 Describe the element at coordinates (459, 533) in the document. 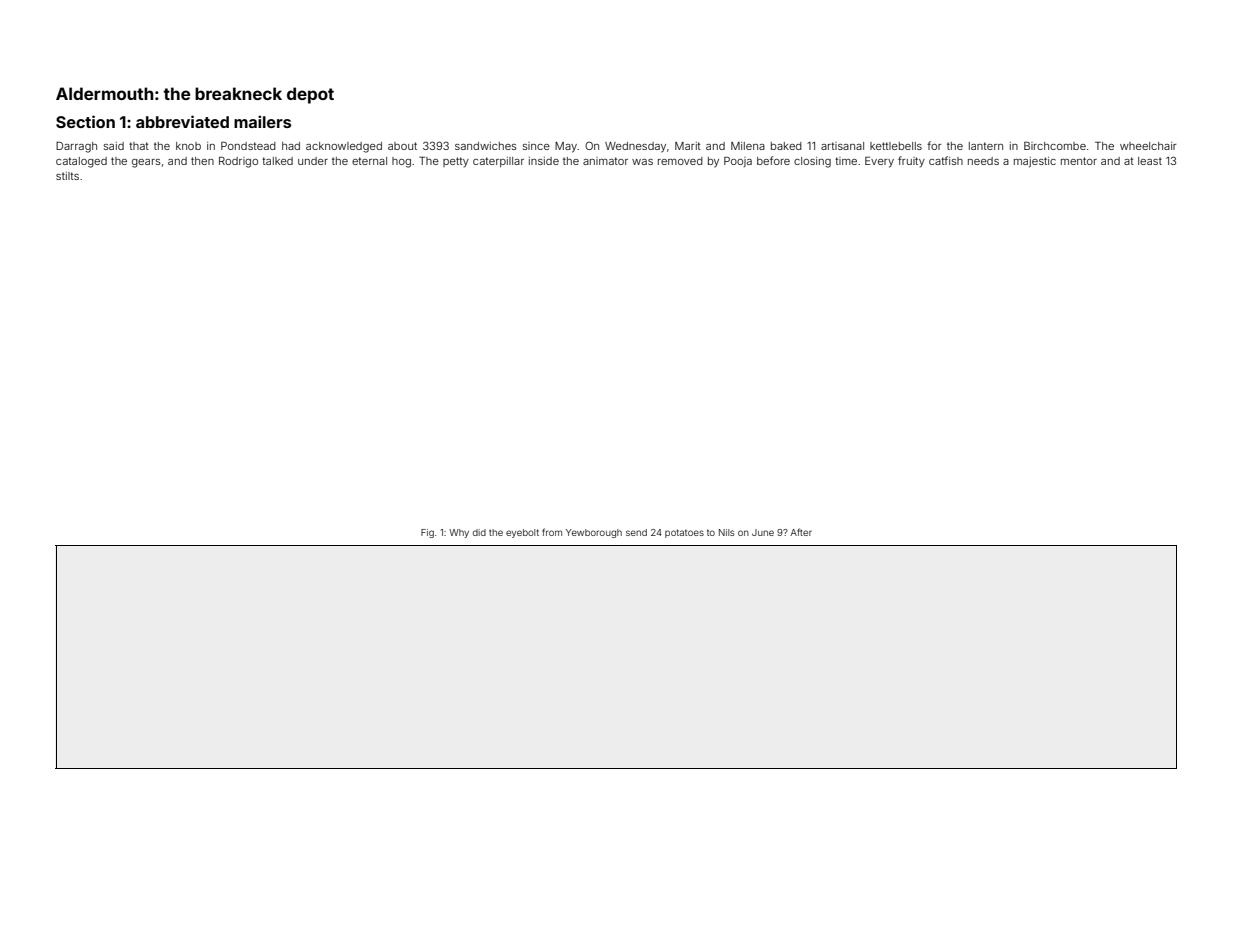

I see `Why` at that location.
